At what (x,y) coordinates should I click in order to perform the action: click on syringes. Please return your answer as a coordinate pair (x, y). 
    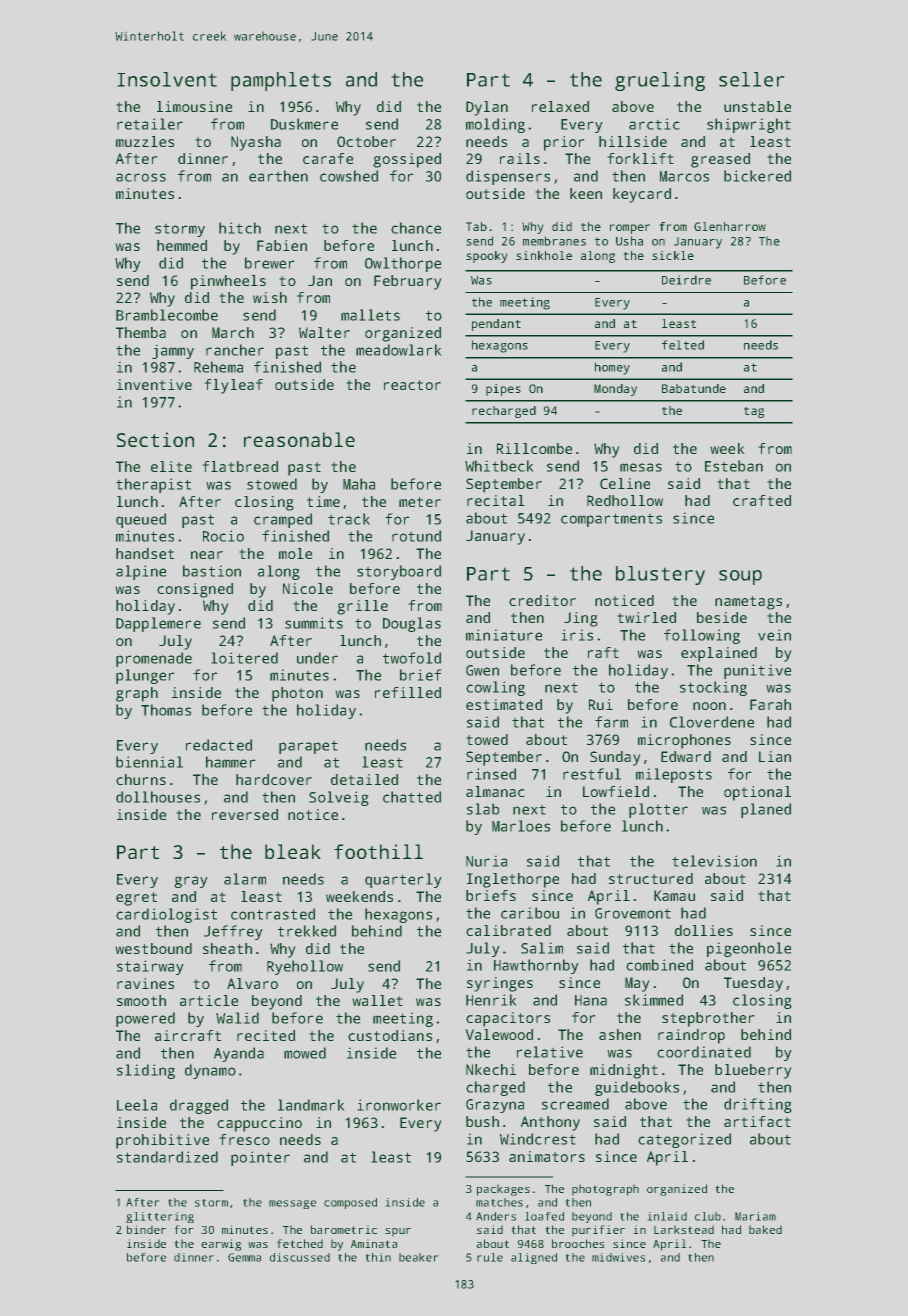
    Looking at the image, I should click on (500, 984).
